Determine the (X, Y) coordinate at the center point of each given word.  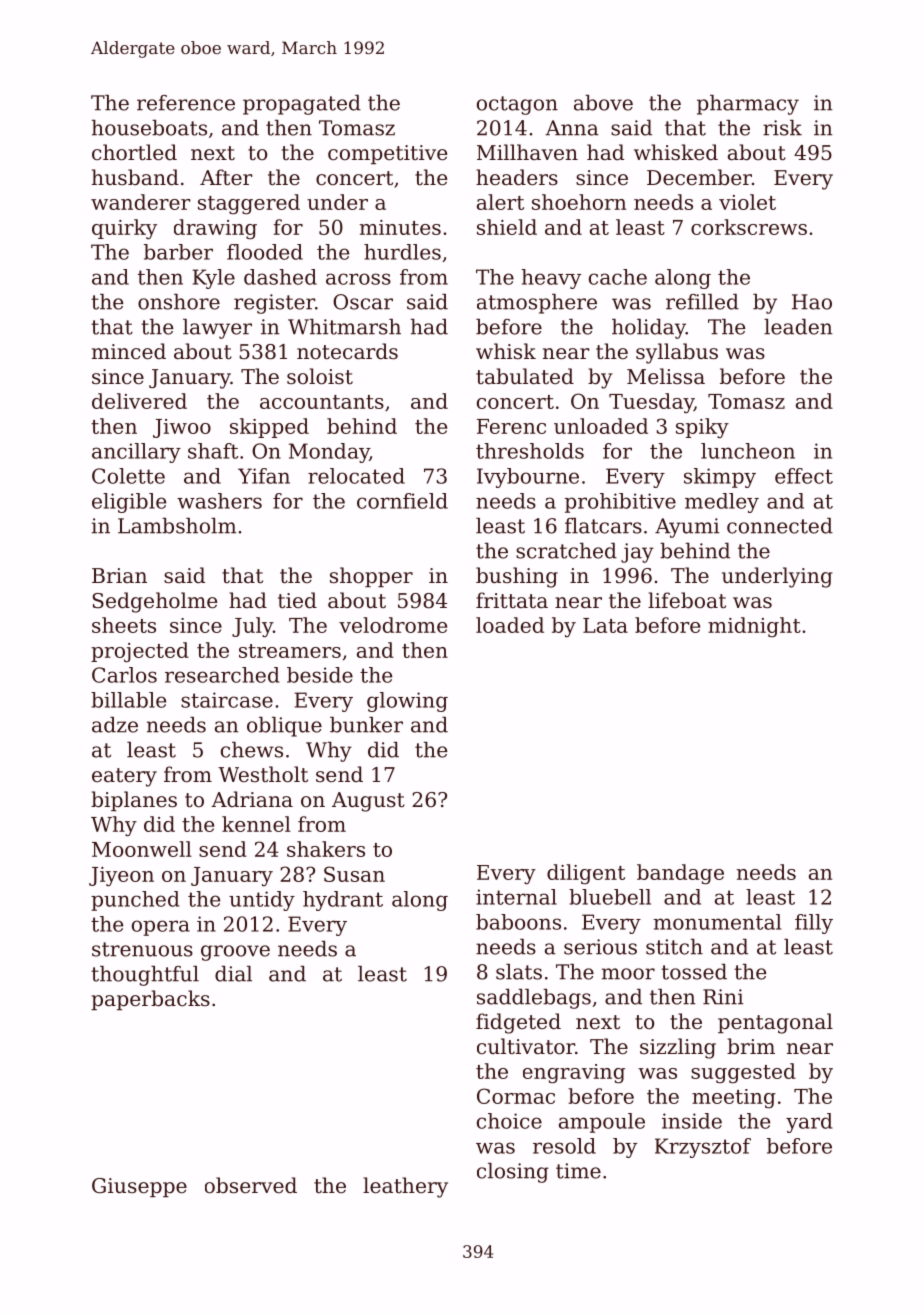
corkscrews (749, 227)
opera (161, 928)
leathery (405, 1187)
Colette (128, 476)
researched (222, 675)
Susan (354, 874)
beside (320, 675)
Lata (605, 625)
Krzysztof (703, 1148)
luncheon (748, 451)
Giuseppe (139, 1187)
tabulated (525, 376)
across (358, 279)
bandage (680, 874)
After (226, 177)
